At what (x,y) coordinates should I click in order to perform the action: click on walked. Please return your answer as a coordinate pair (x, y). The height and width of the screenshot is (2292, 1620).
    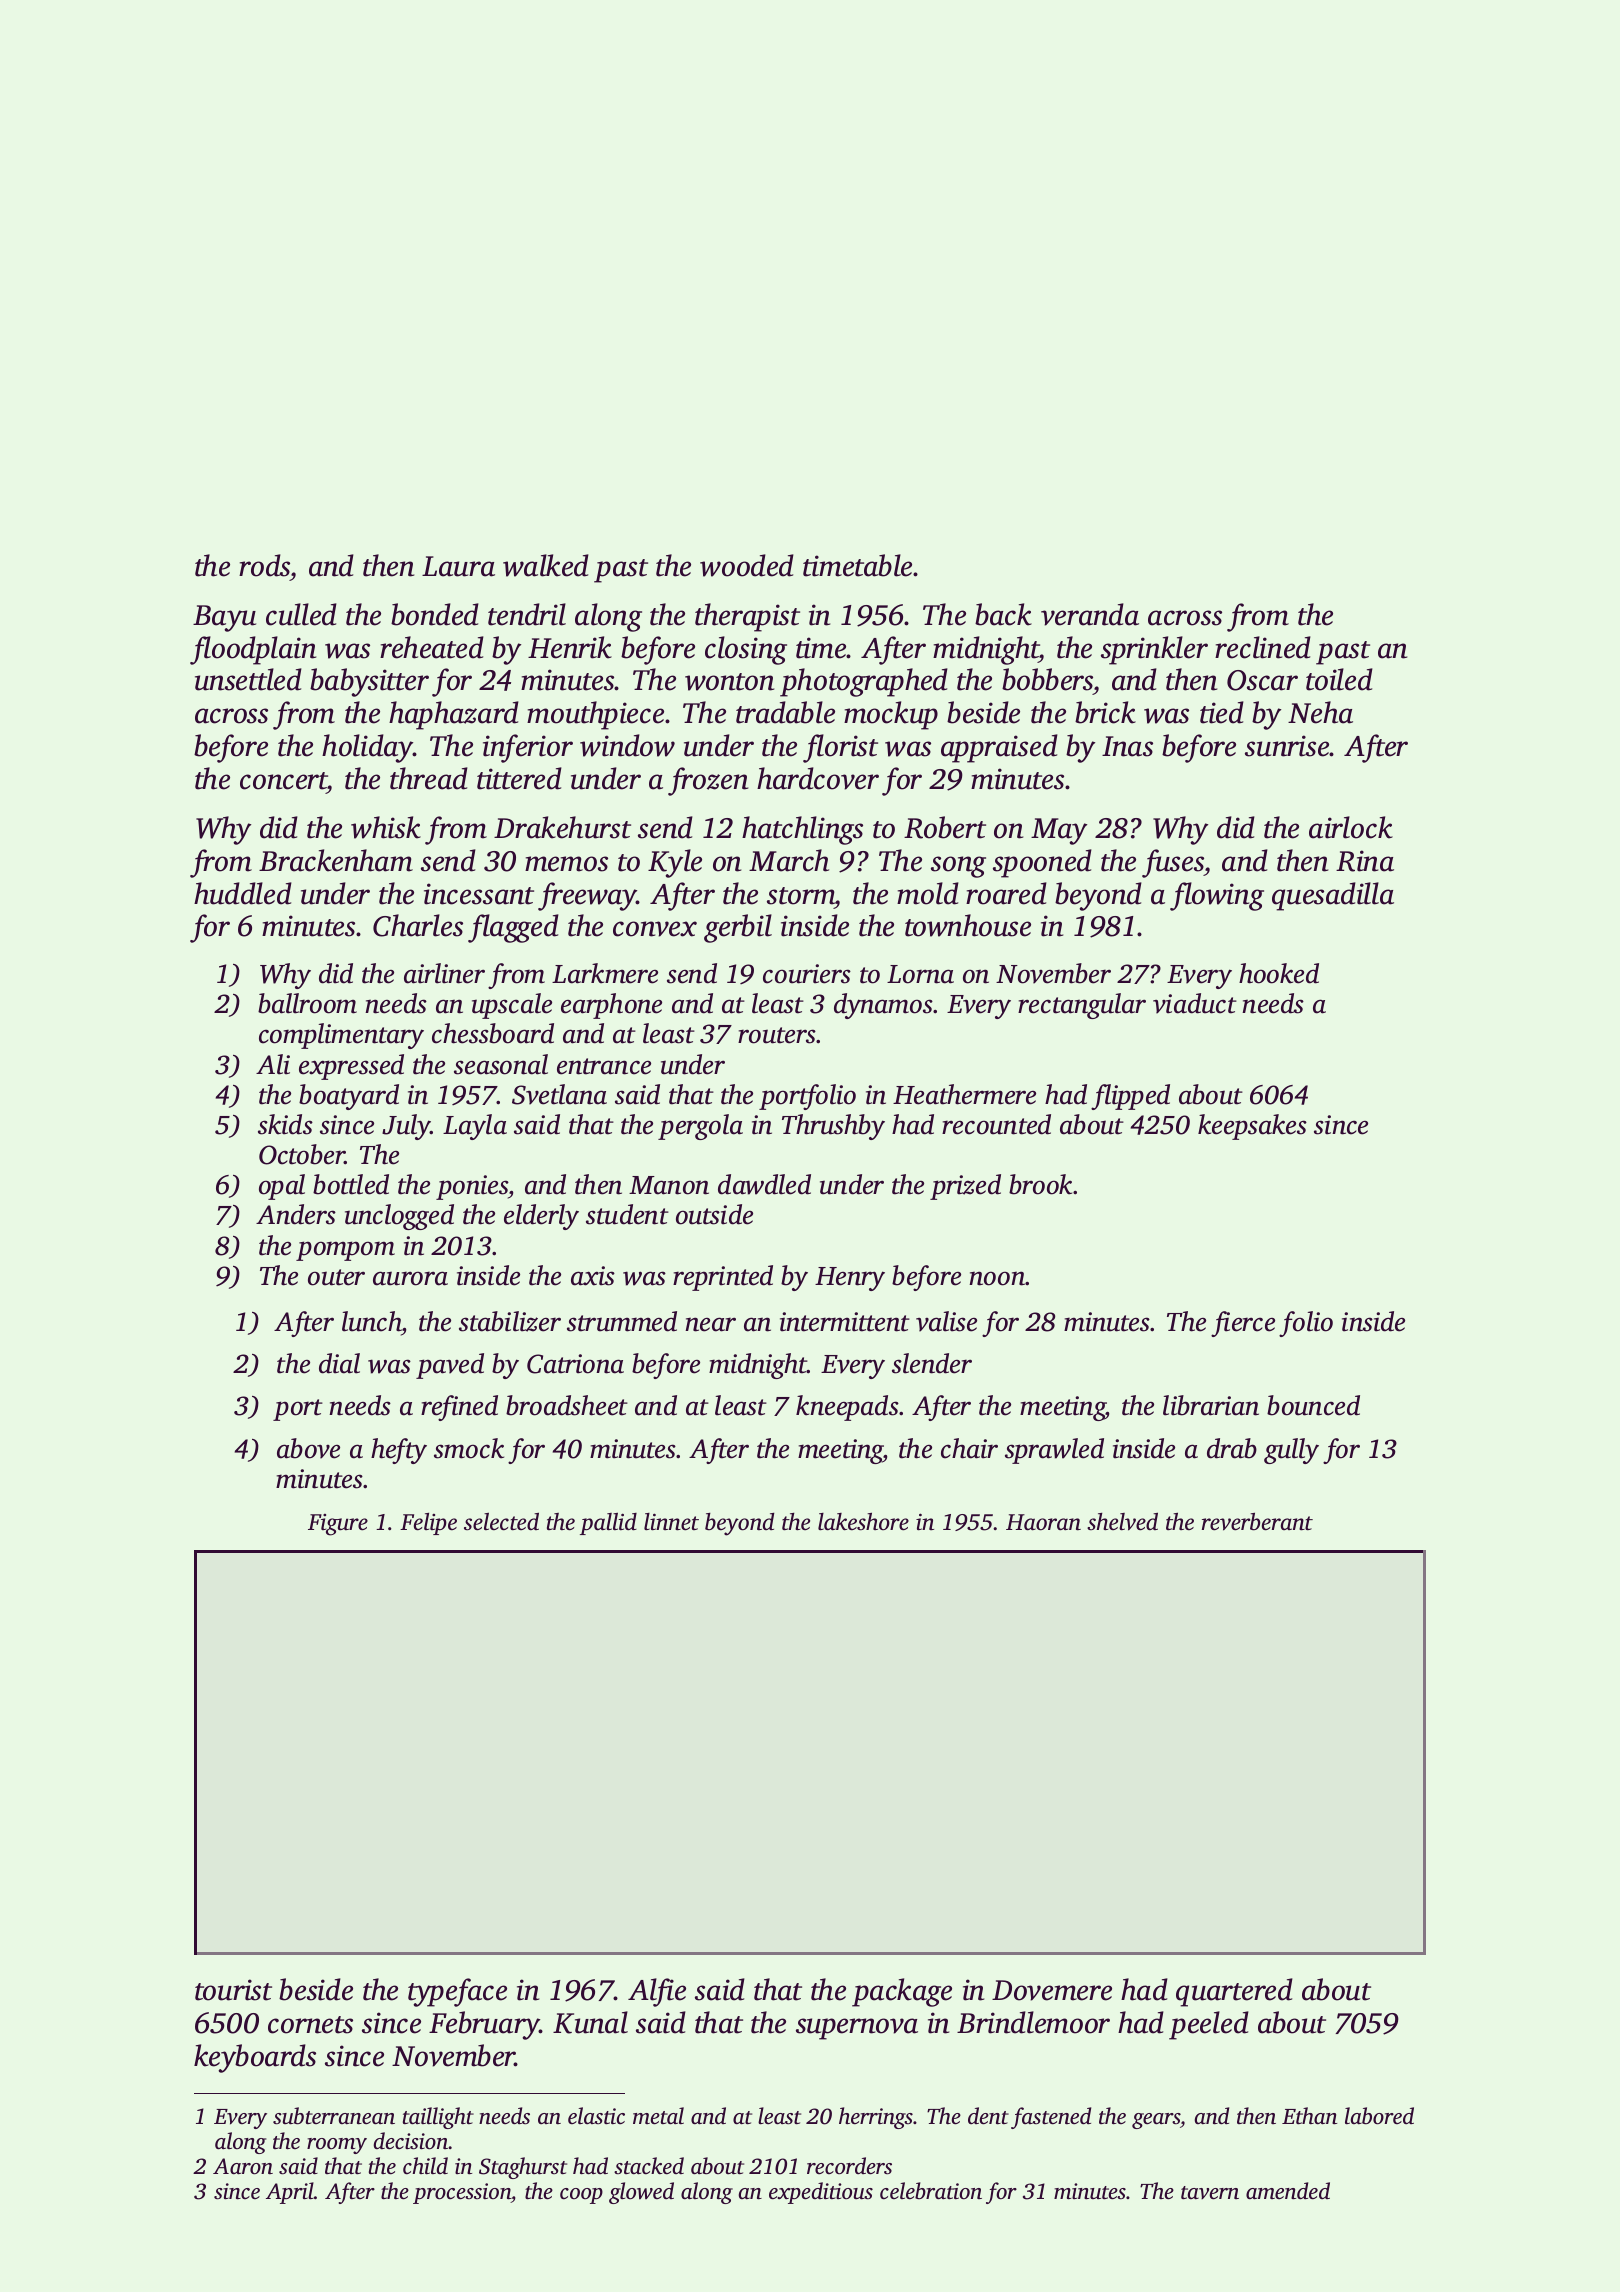
    Looking at the image, I should click on (546, 565).
